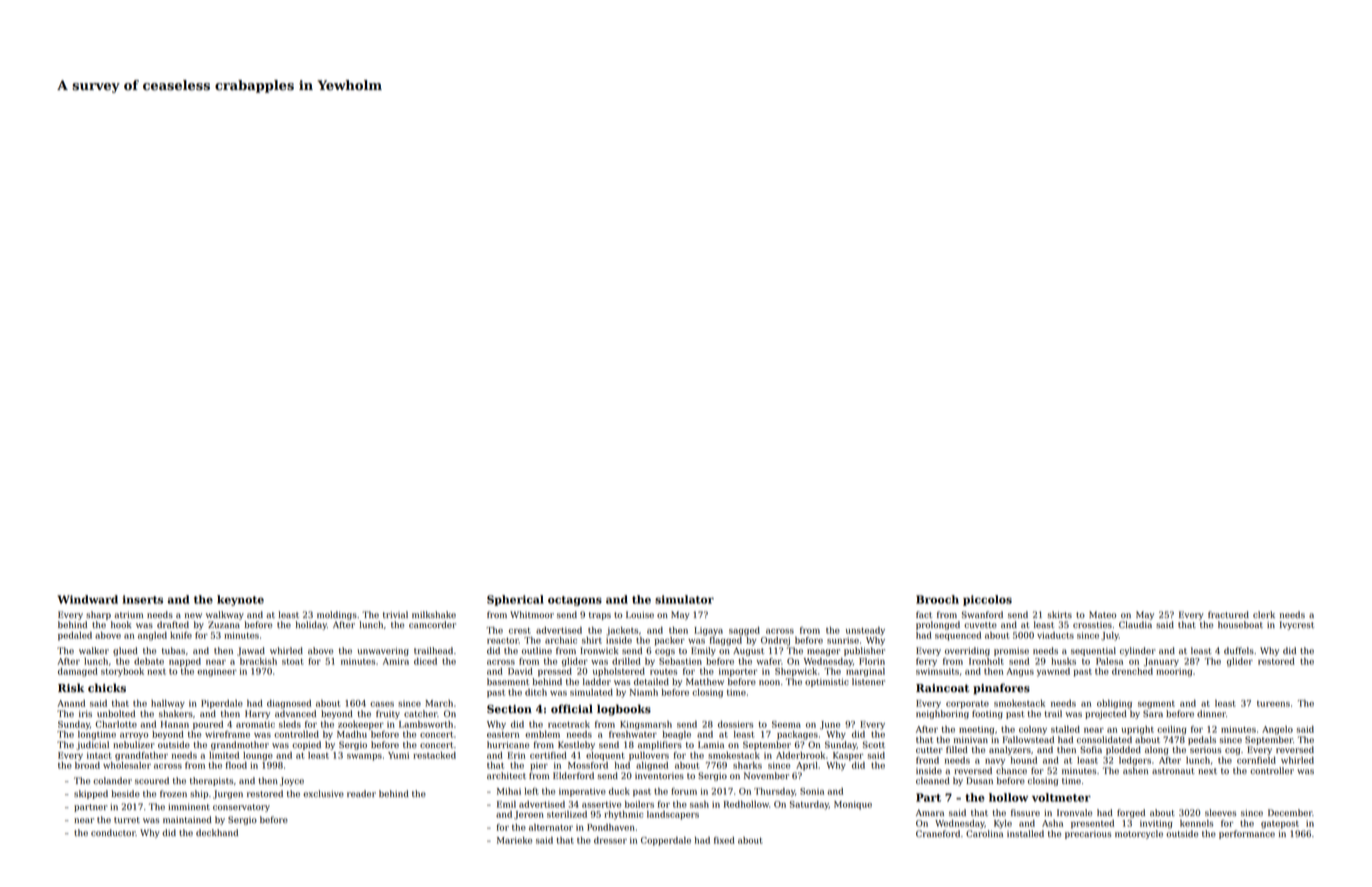  What do you see at coordinates (71, 688) in the image?
I see `Risk` at bounding box center [71, 688].
